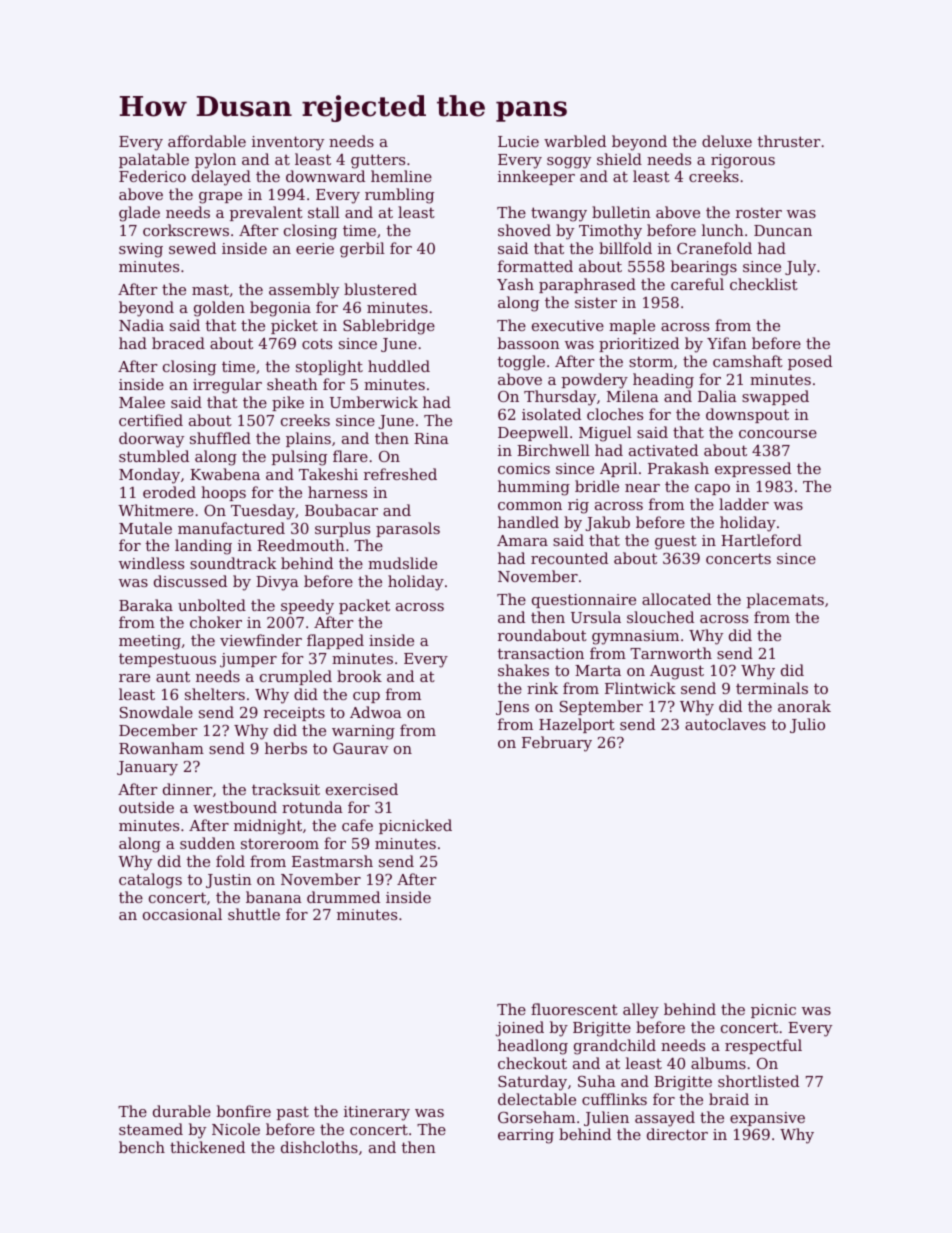 The height and width of the screenshot is (1233, 952). What do you see at coordinates (810, 362) in the screenshot?
I see `posed` at bounding box center [810, 362].
